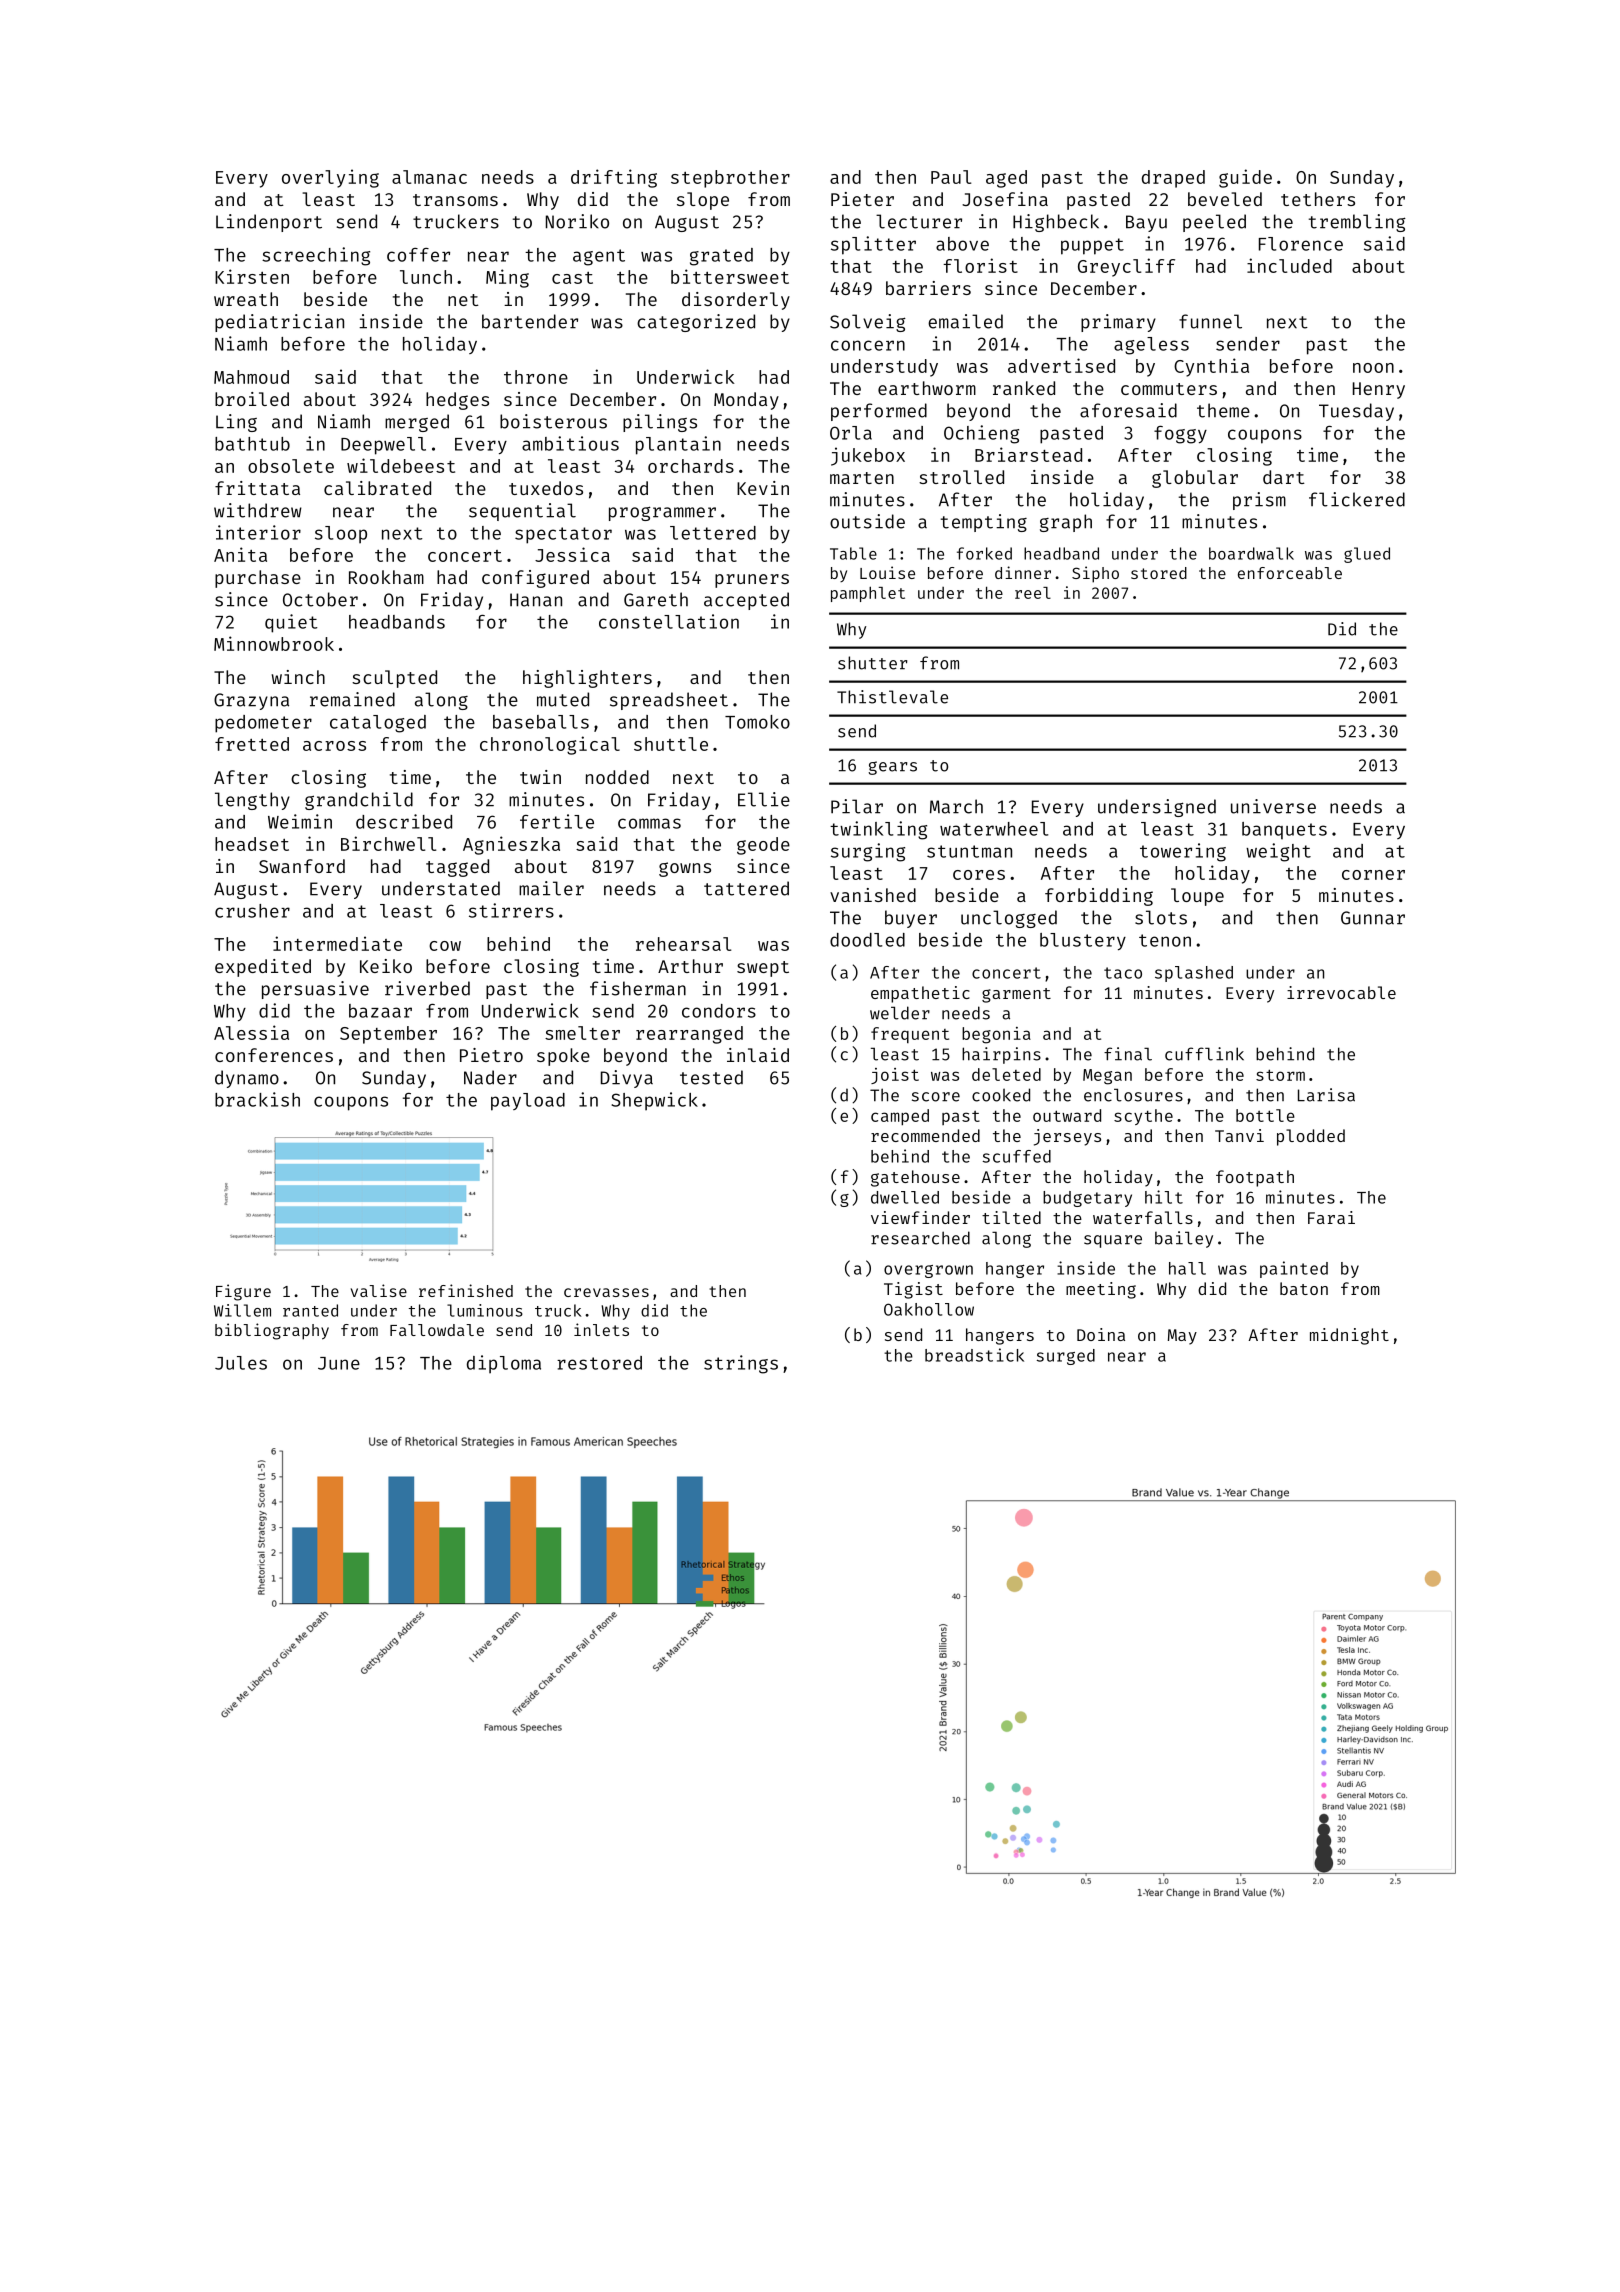  Describe the element at coordinates (491, 1055) in the page. I see `Pietro` at that location.
